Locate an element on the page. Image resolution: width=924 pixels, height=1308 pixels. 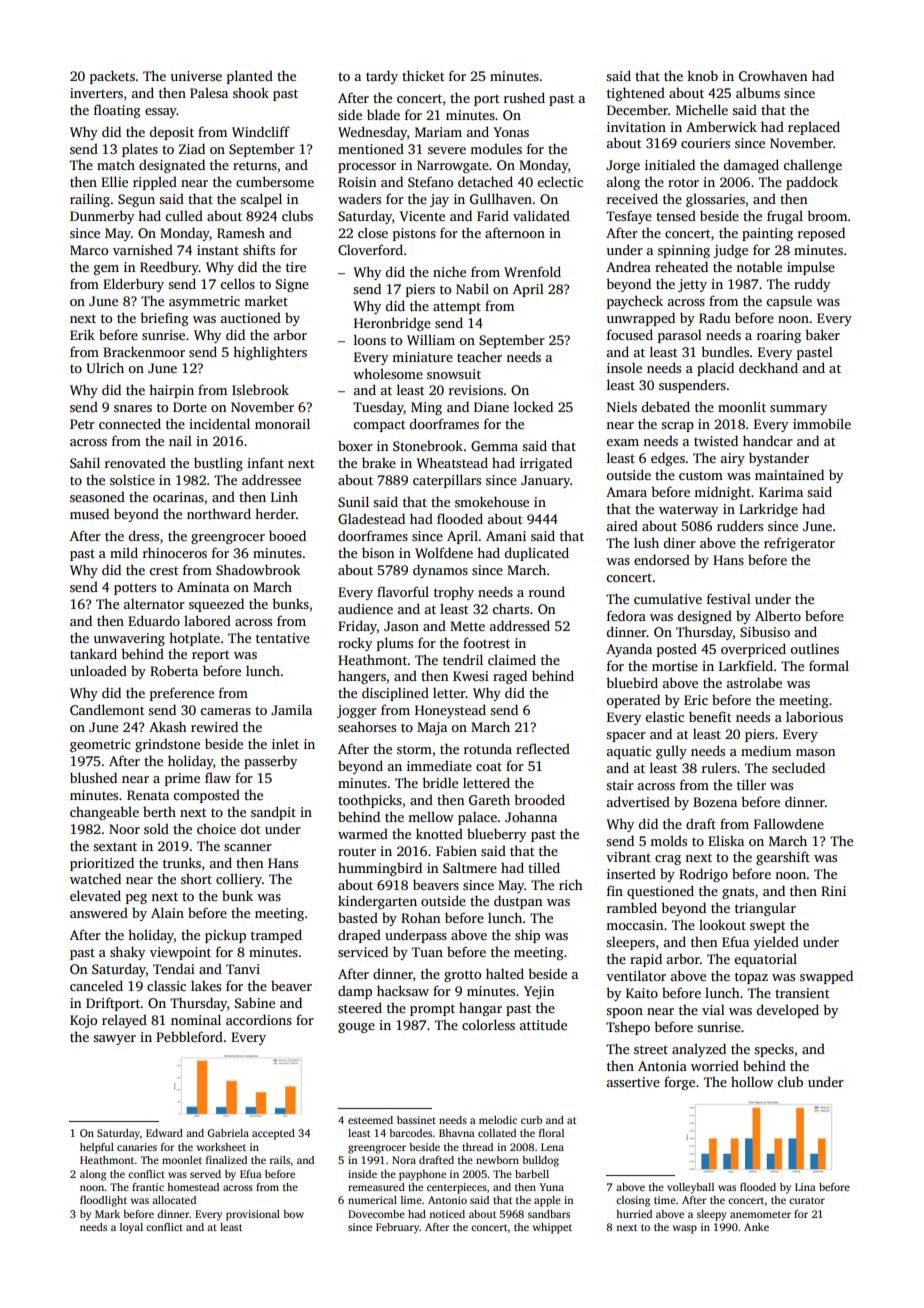
knob is located at coordinates (702, 75).
